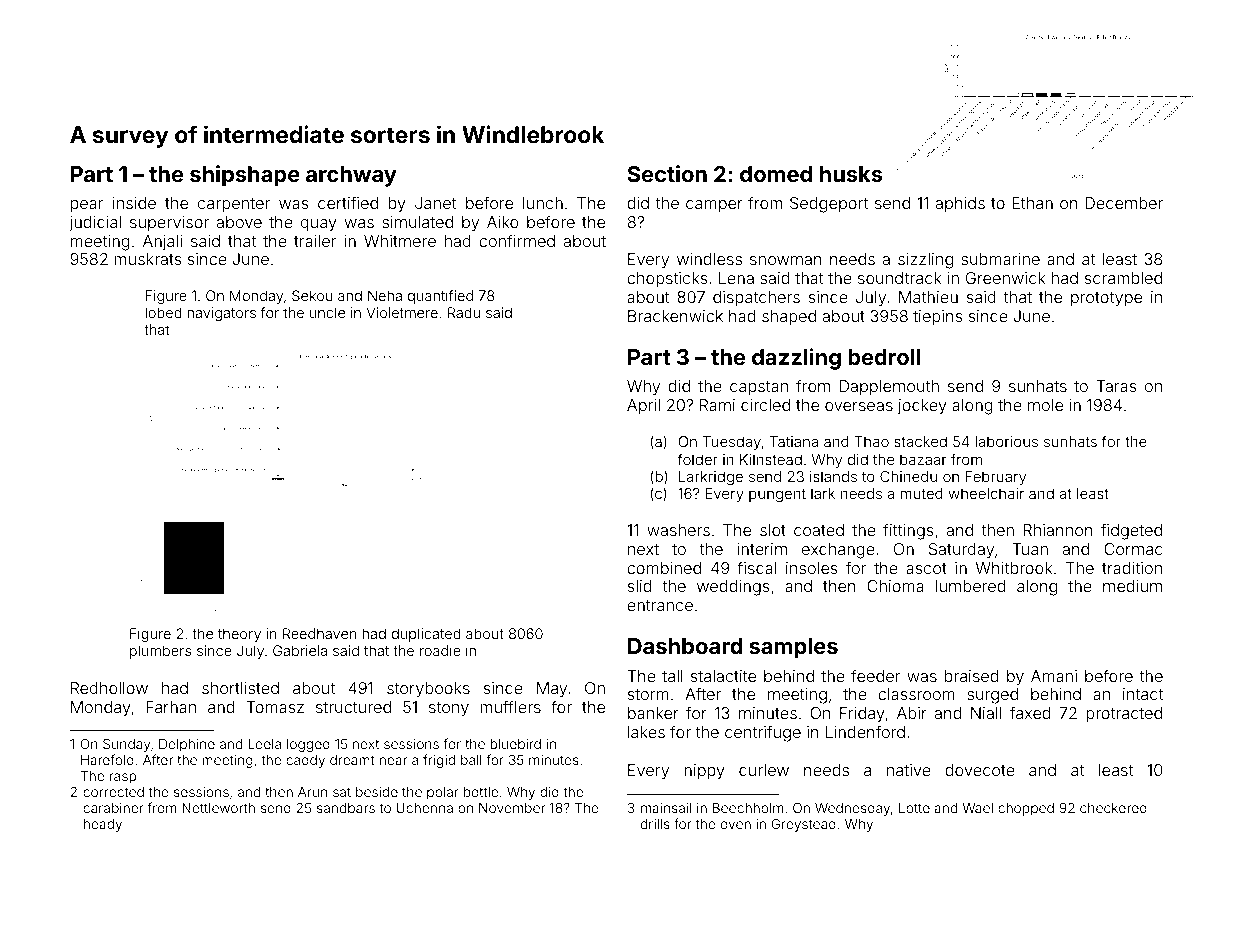  What do you see at coordinates (851, 174) in the image?
I see `husks` at bounding box center [851, 174].
